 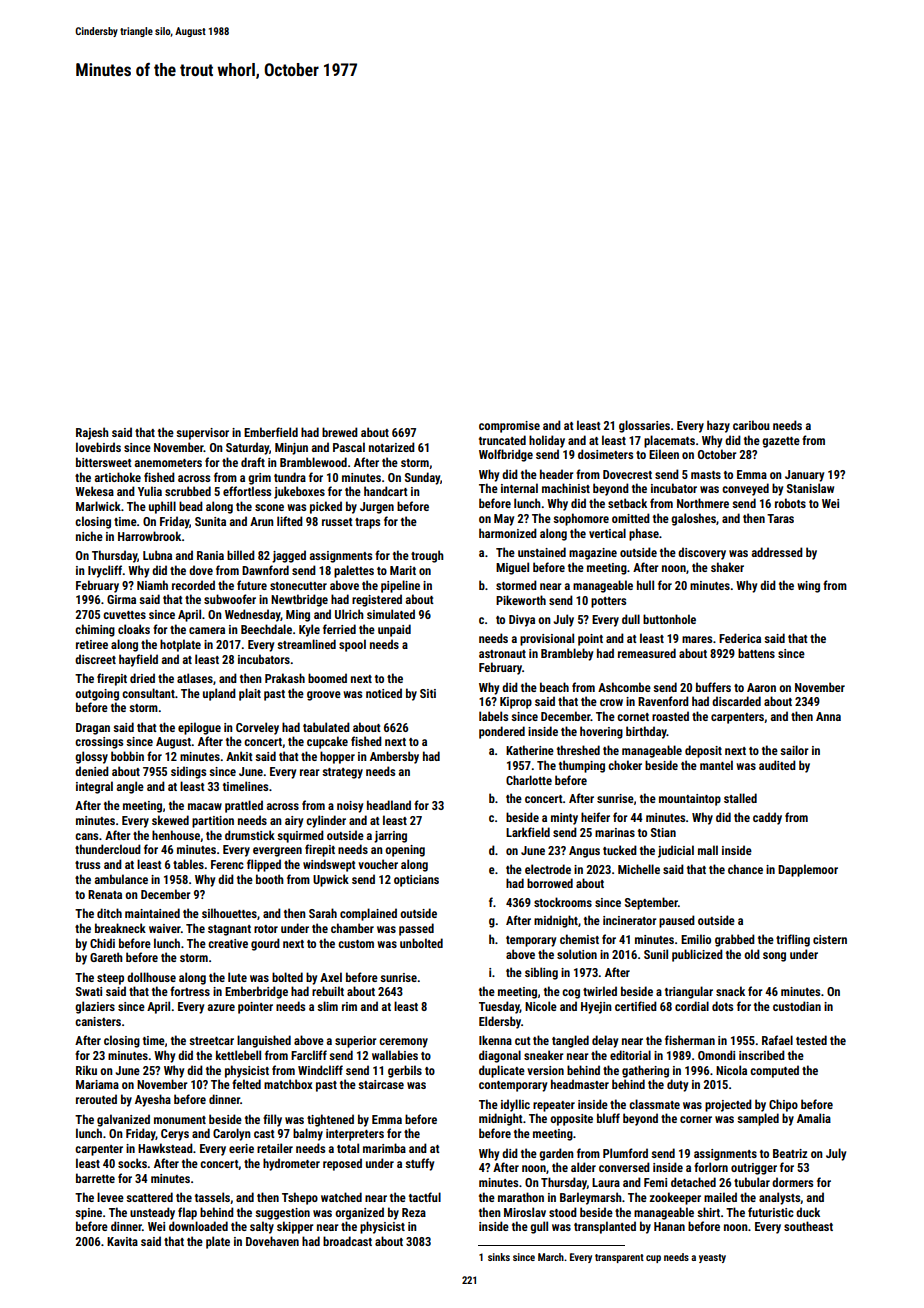 What do you see at coordinates (804, 476) in the screenshot?
I see `January` at bounding box center [804, 476].
